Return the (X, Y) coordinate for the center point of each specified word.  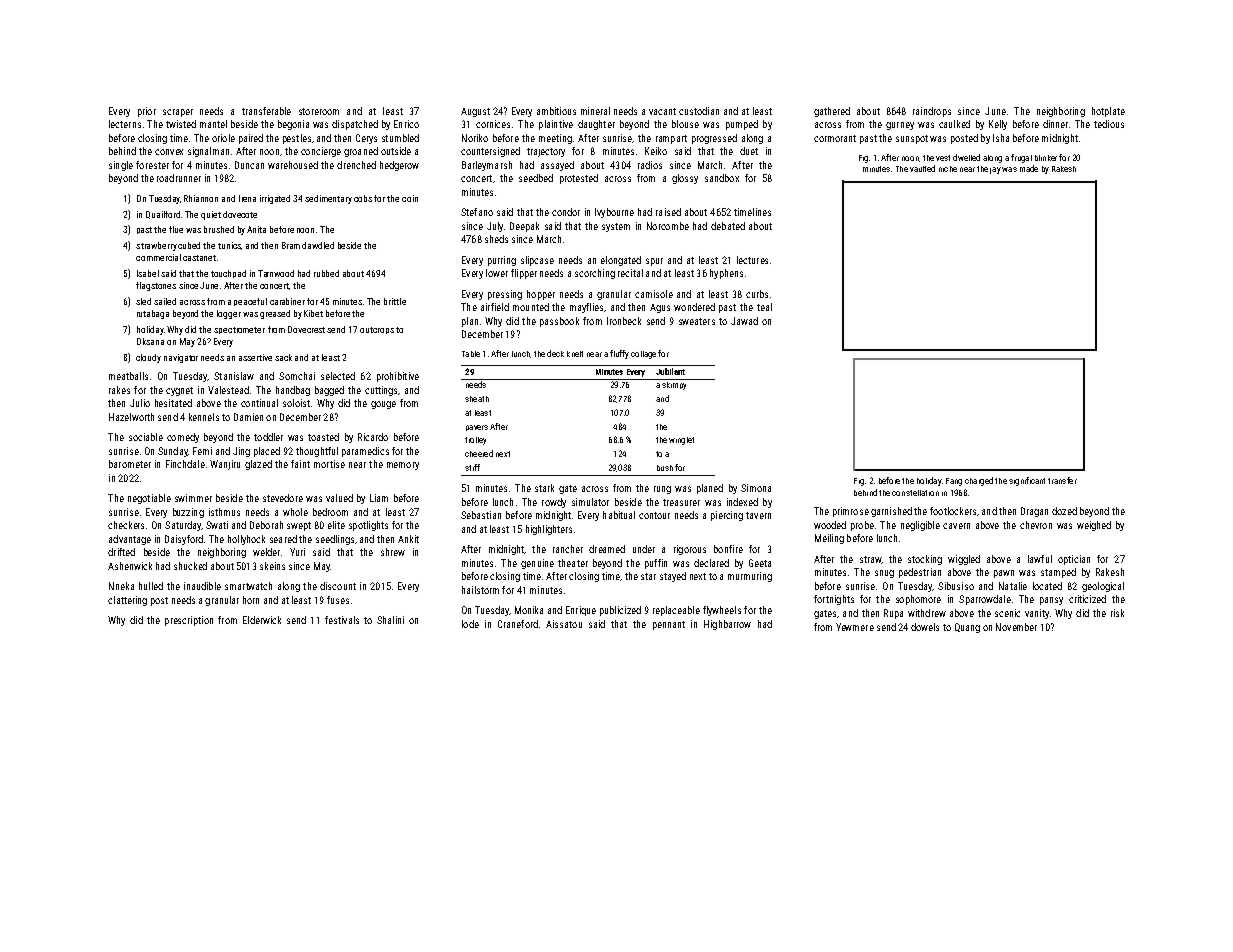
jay (995, 170)
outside (396, 151)
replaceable (676, 611)
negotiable (149, 499)
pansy (1051, 601)
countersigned (490, 152)
